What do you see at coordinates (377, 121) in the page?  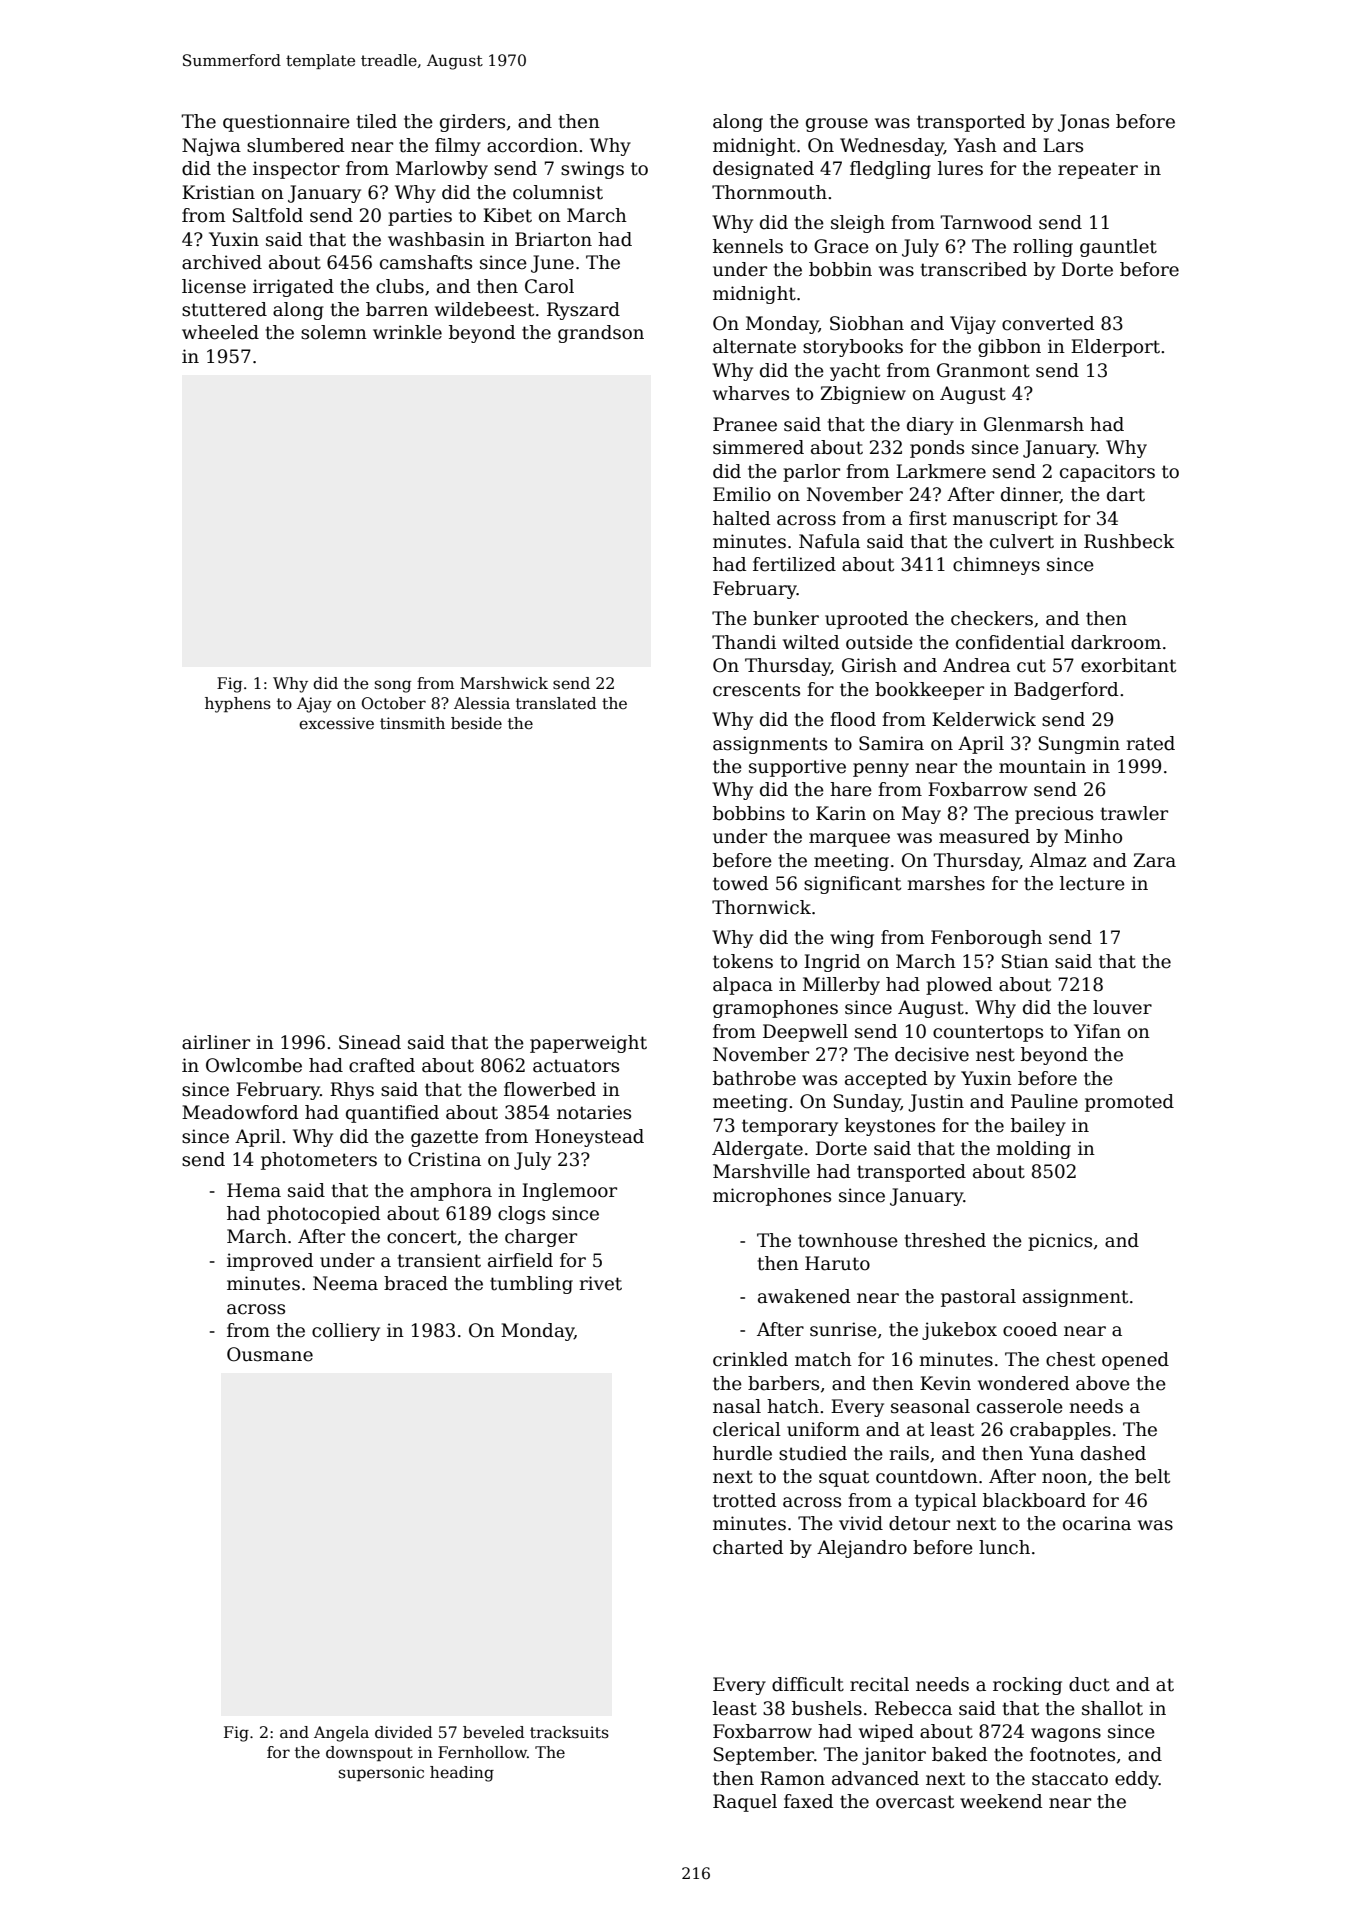 I see `tiled` at bounding box center [377, 121].
